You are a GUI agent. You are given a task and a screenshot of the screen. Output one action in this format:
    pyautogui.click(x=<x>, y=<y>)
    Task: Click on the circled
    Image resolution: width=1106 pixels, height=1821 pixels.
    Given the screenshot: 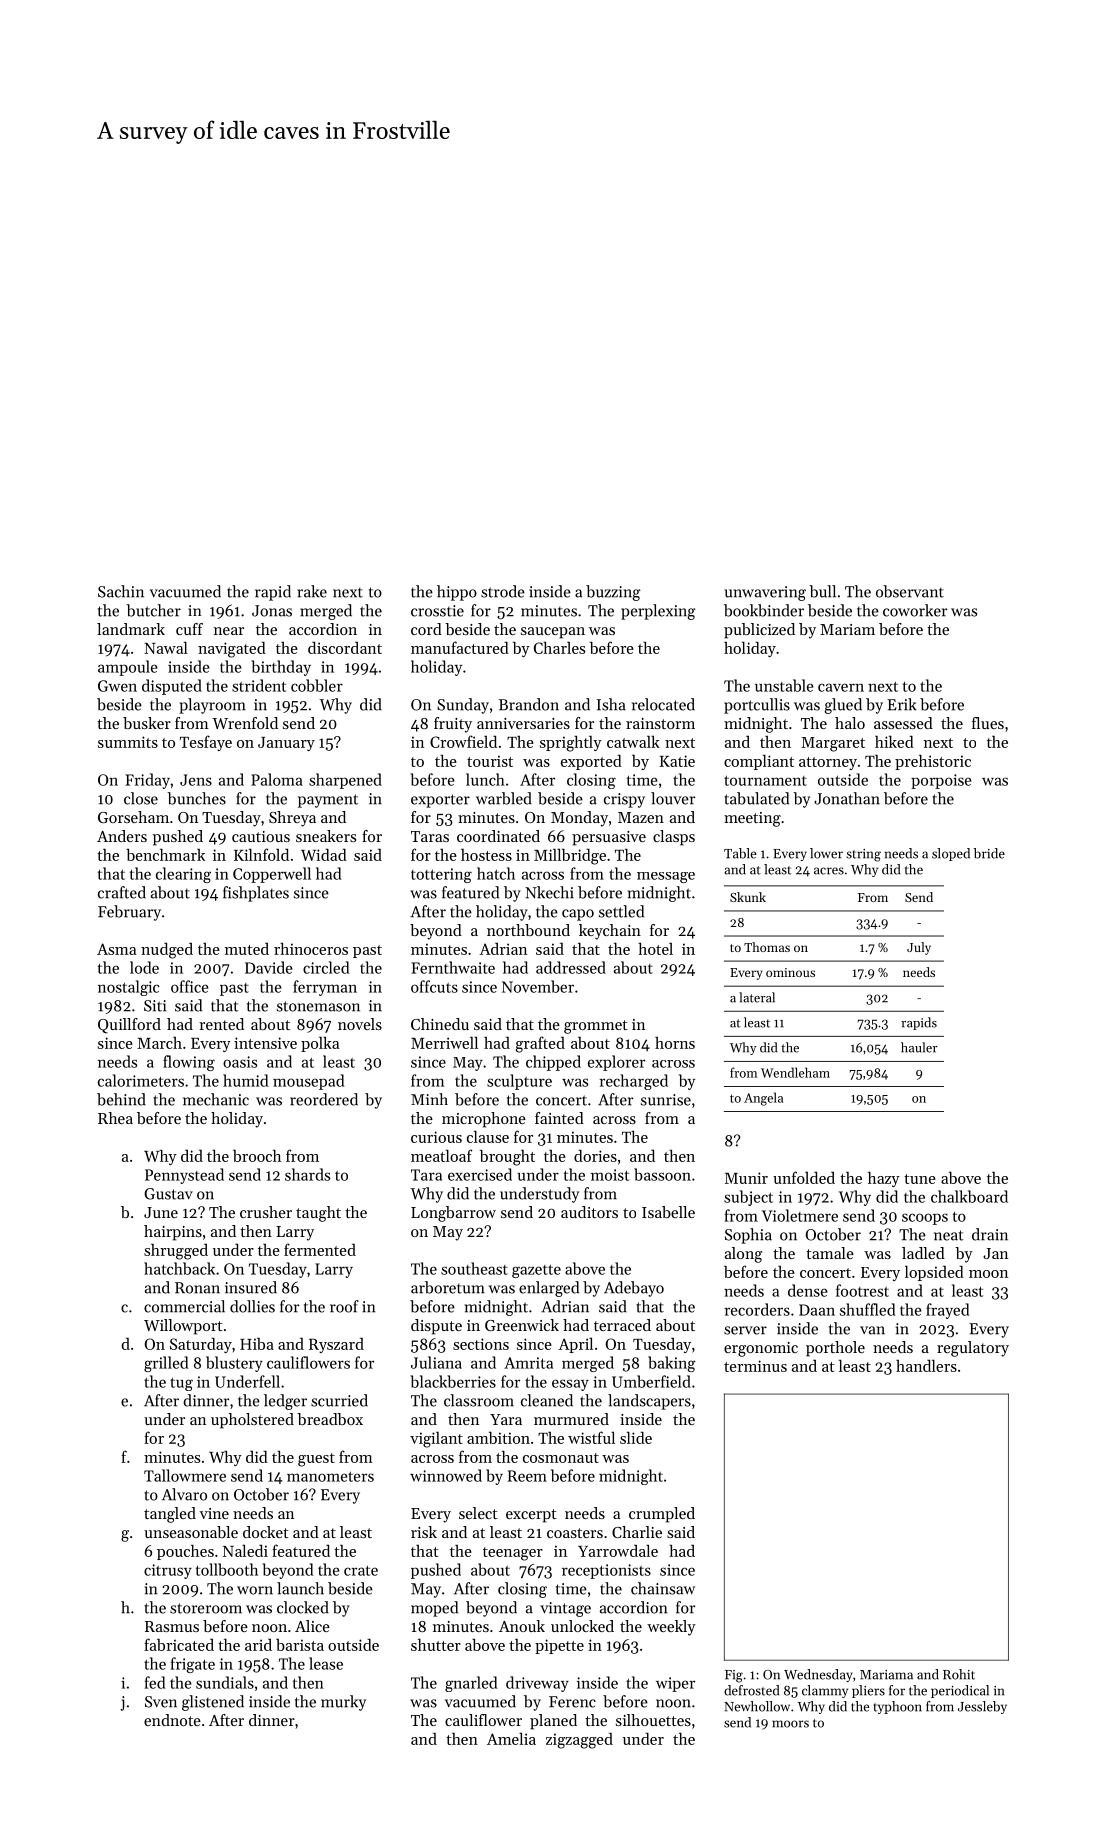 What is the action you would take?
    pyautogui.click(x=326, y=967)
